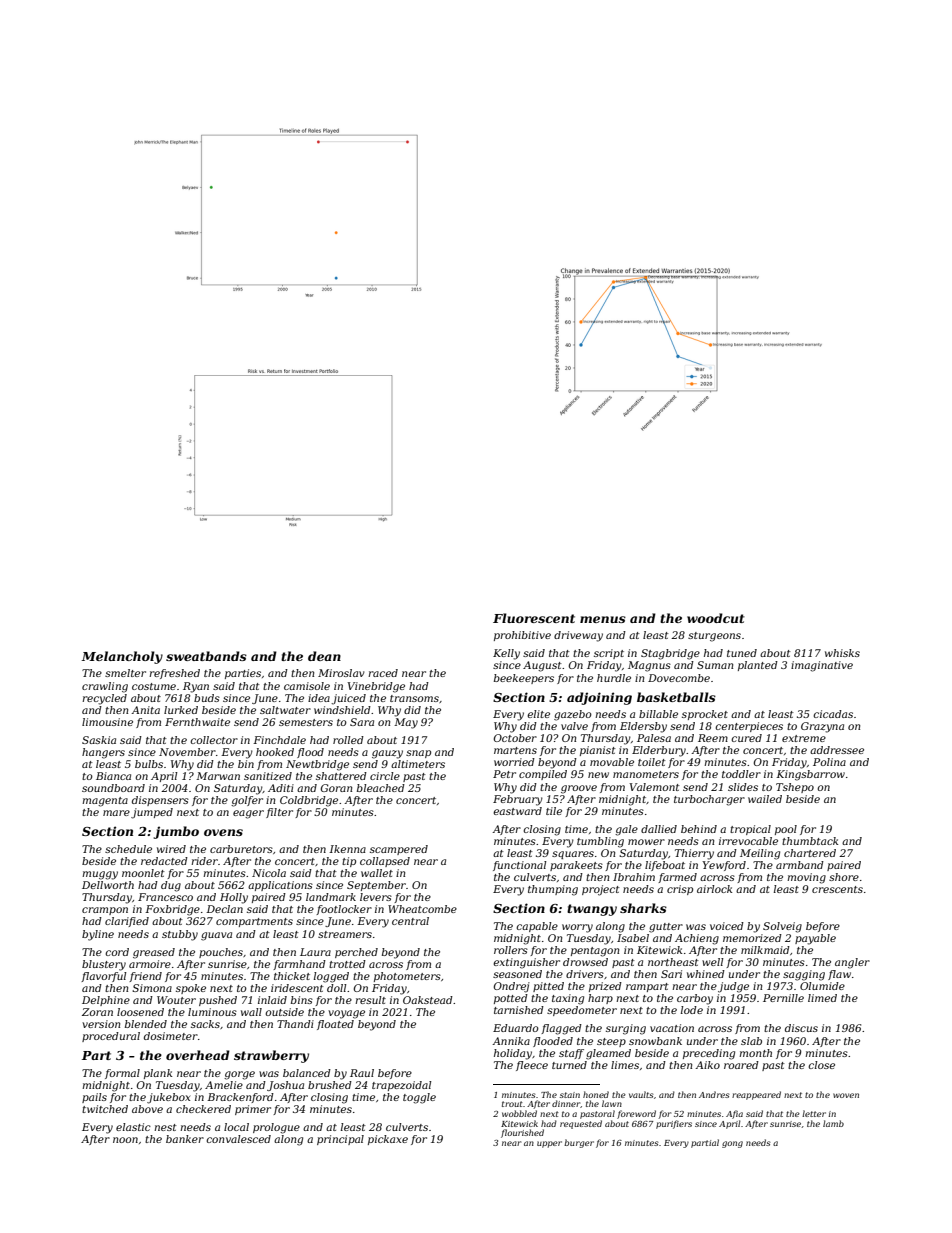 Image resolution: width=952 pixels, height=1233 pixels. What do you see at coordinates (600, 999) in the screenshot?
I see `harp` at bounding box center [600, 999].
